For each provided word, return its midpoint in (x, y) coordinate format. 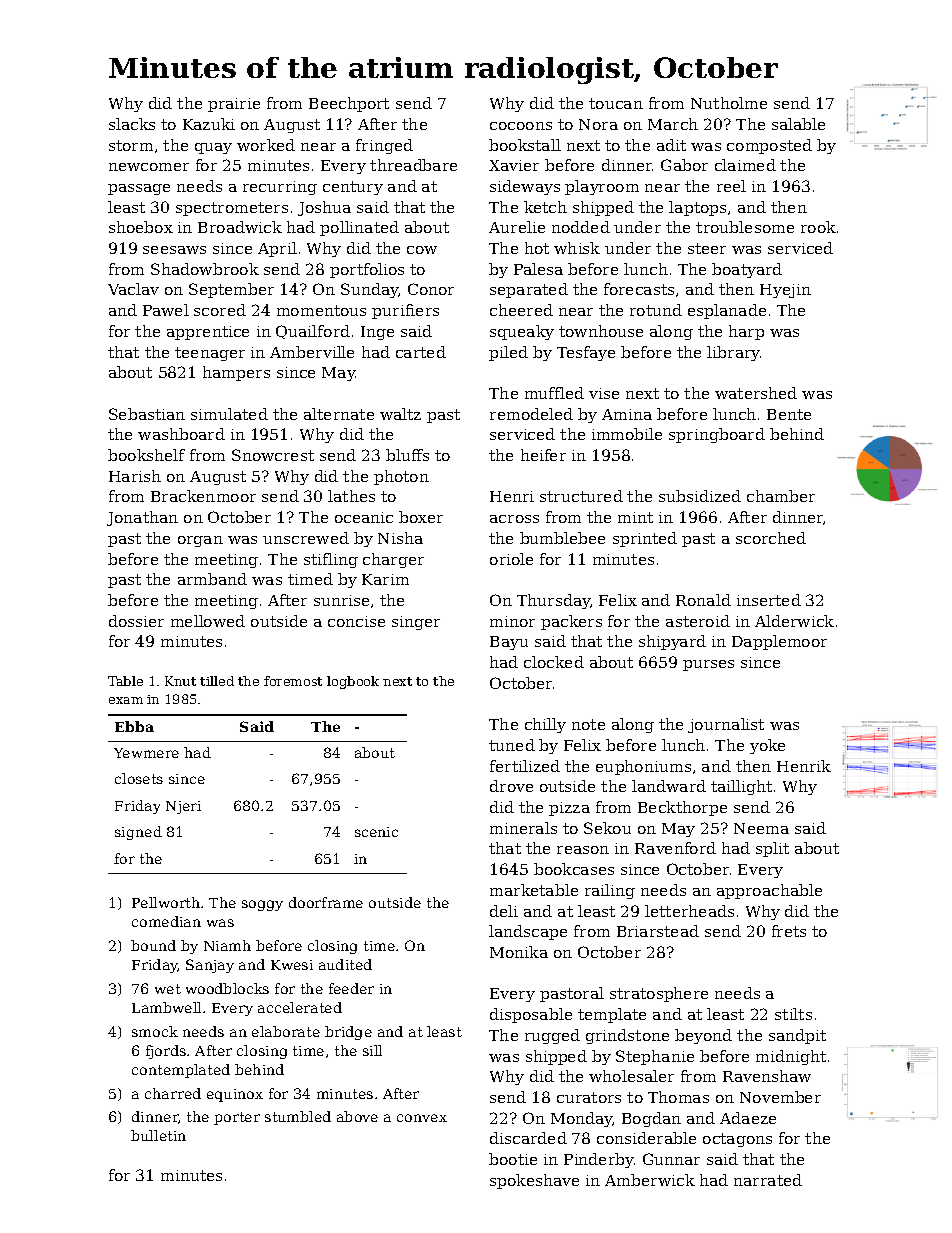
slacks (132, 124)
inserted (769, 600)
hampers (236, 373)
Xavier (514, 165)
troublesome (745, 227)
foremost (293, 681)
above (357, 1116)
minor (512, 621)
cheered (521, 310)
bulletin (158, 1135)
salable (798, 124)
